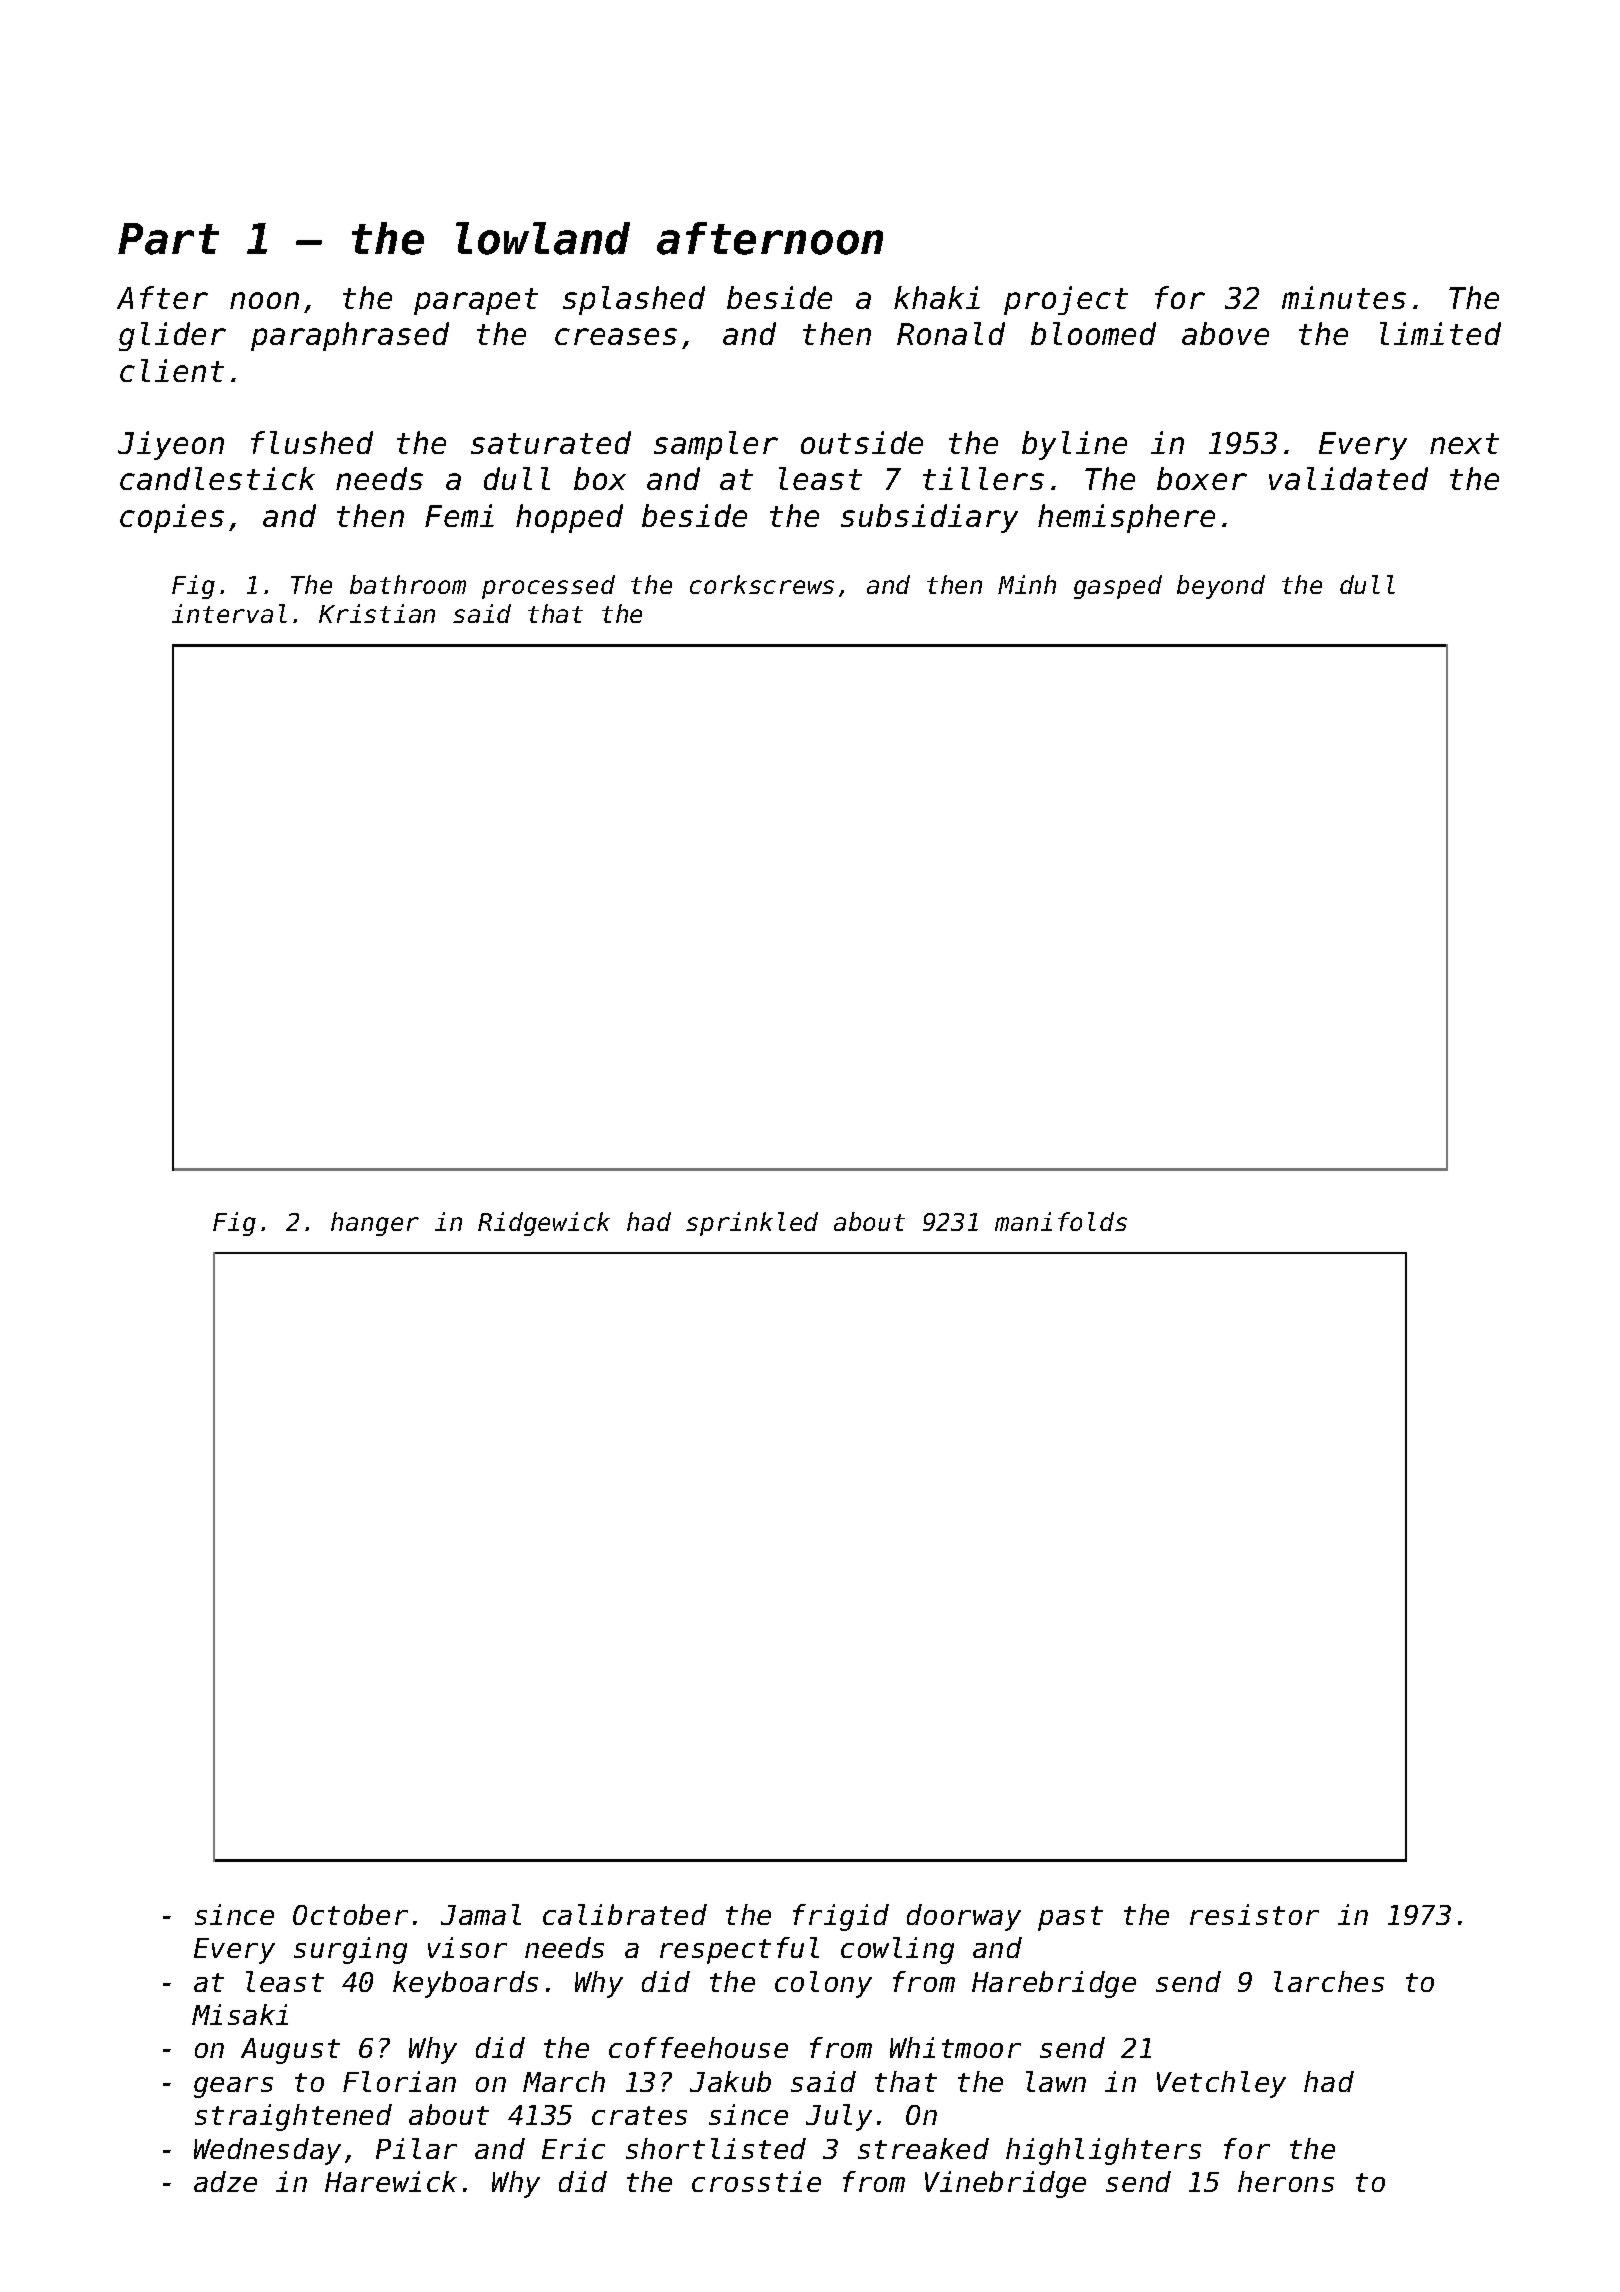 The width and height of the screenshot is (1620, 2292). Describe the element at coordinates (752, 1224) in the screenshot. I see `sprinkled` at that location.
